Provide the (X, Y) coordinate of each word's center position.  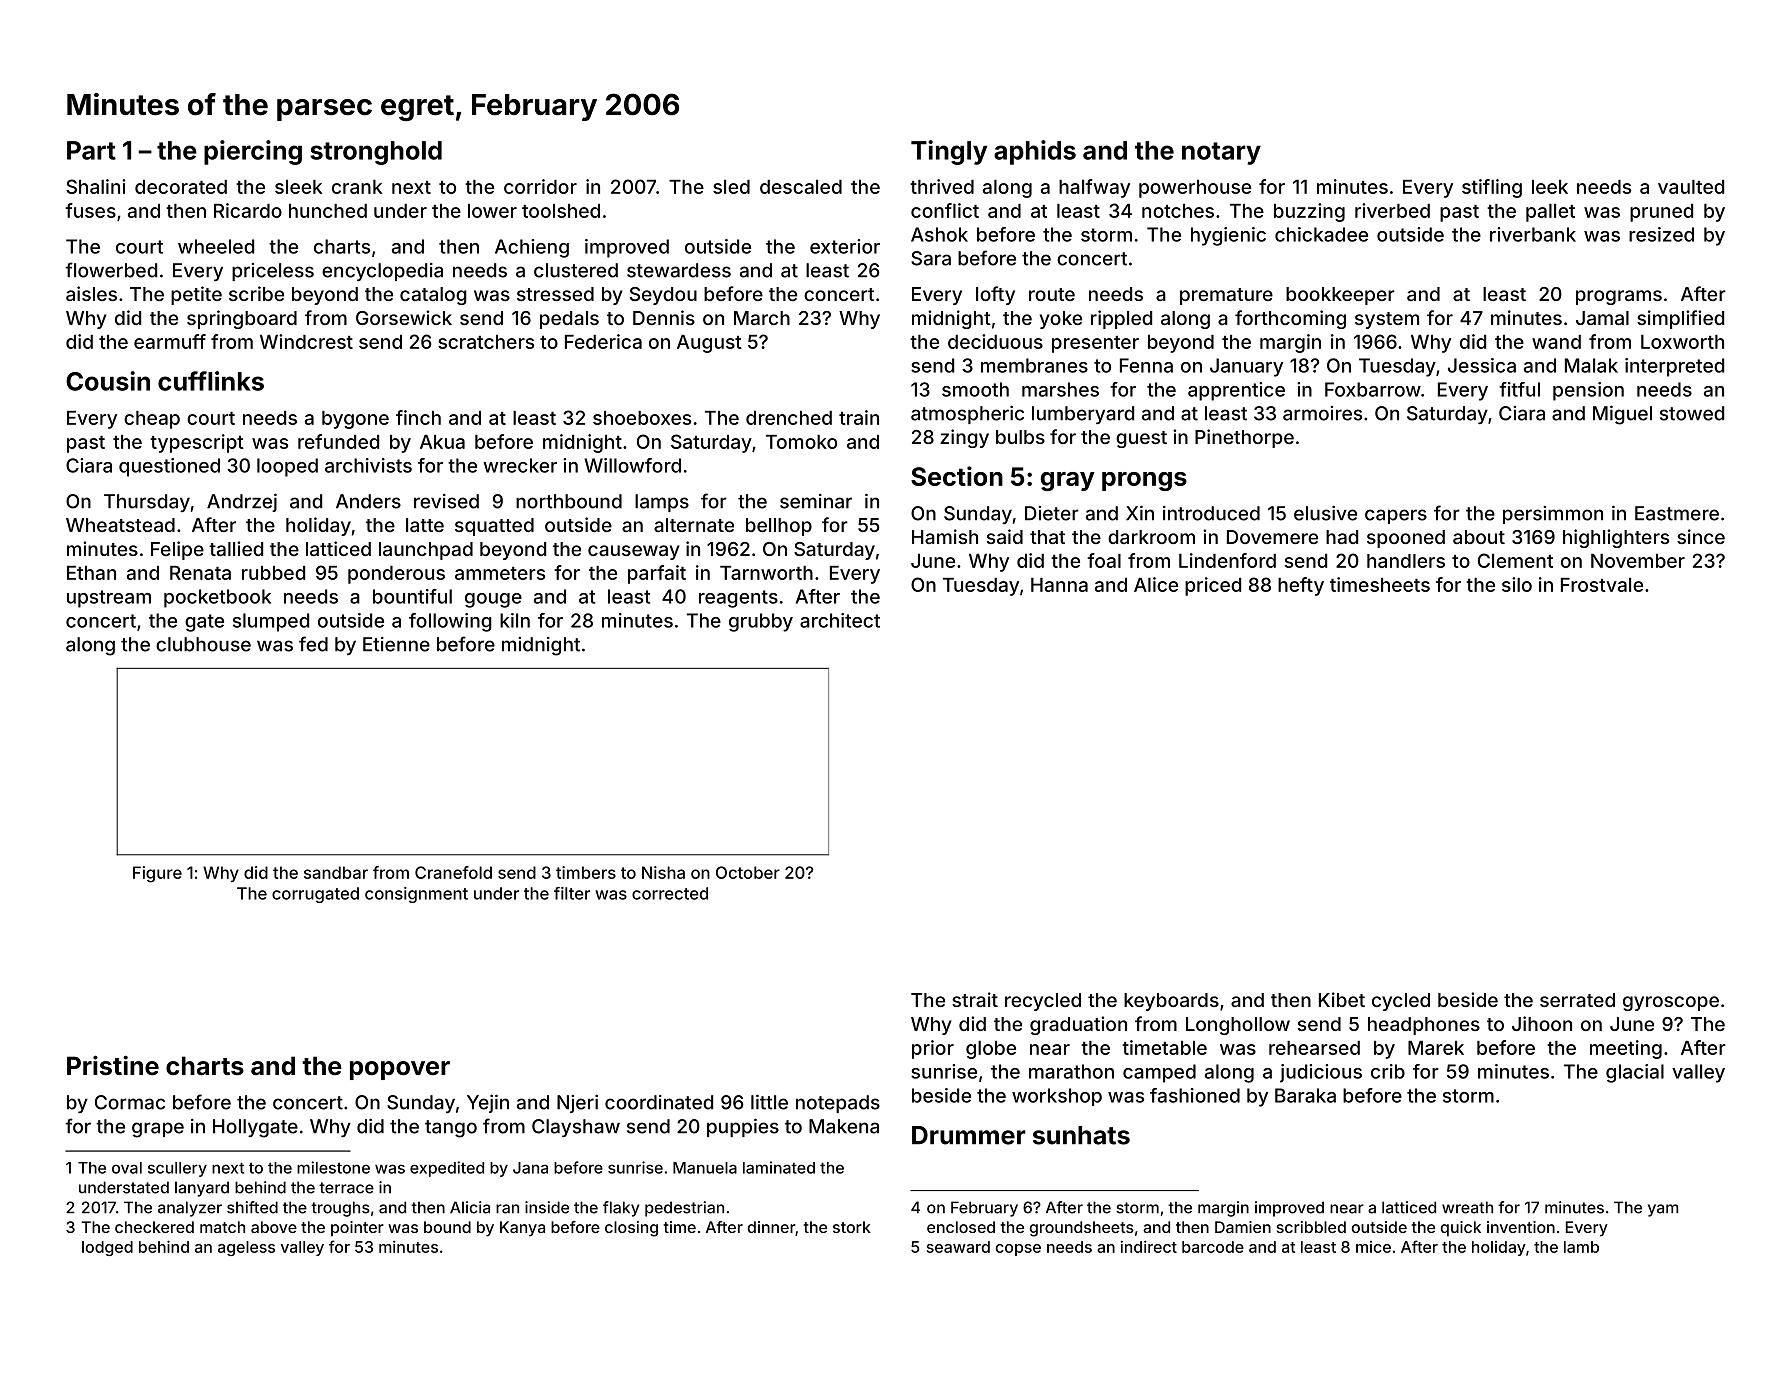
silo (1517, 584)
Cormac (130, 1102)
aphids (1035, 152)
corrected (670, 893)
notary (1221, 153)
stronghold (376, 153)
